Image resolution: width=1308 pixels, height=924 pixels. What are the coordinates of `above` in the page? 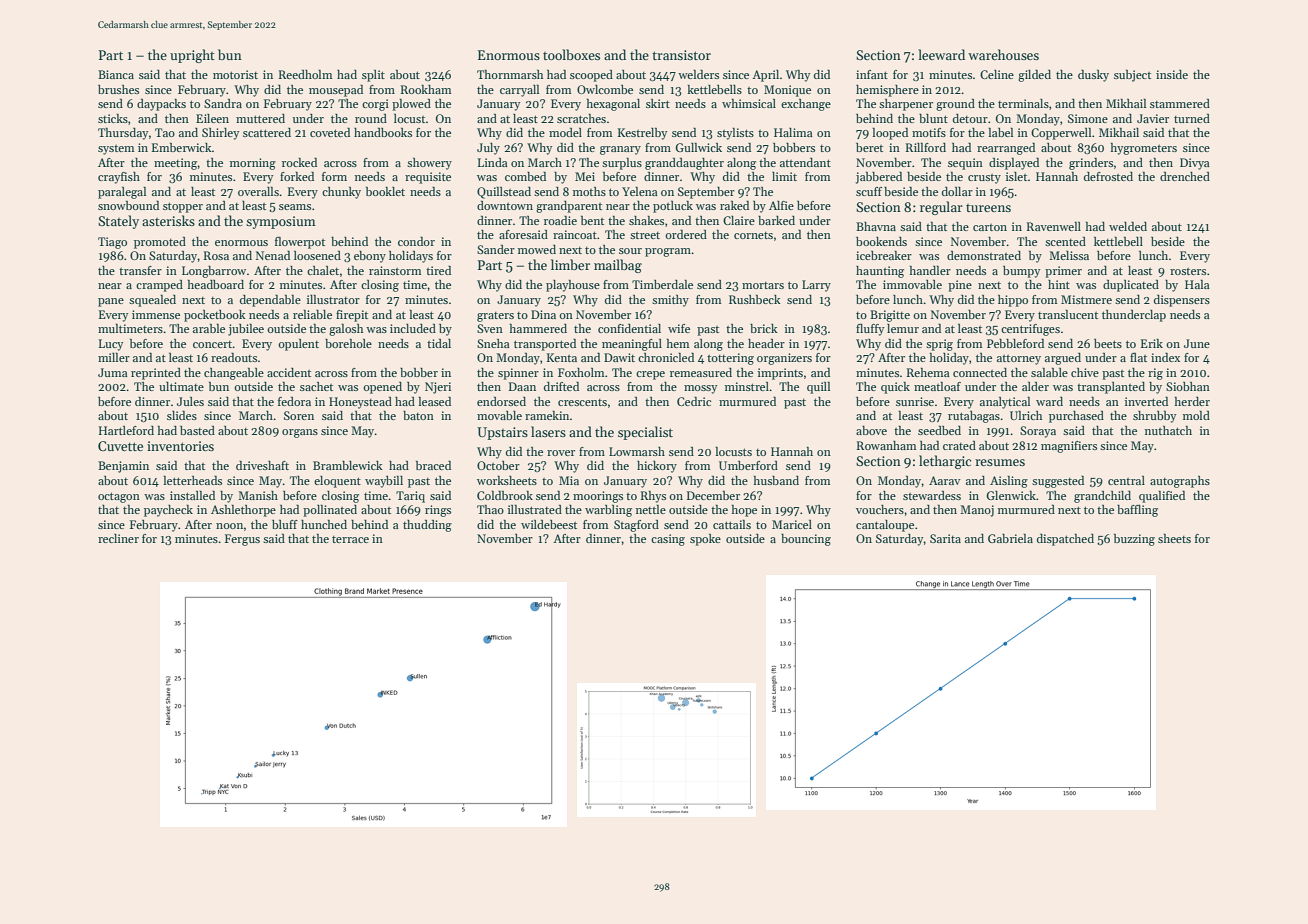 It's located at (871, 430).
